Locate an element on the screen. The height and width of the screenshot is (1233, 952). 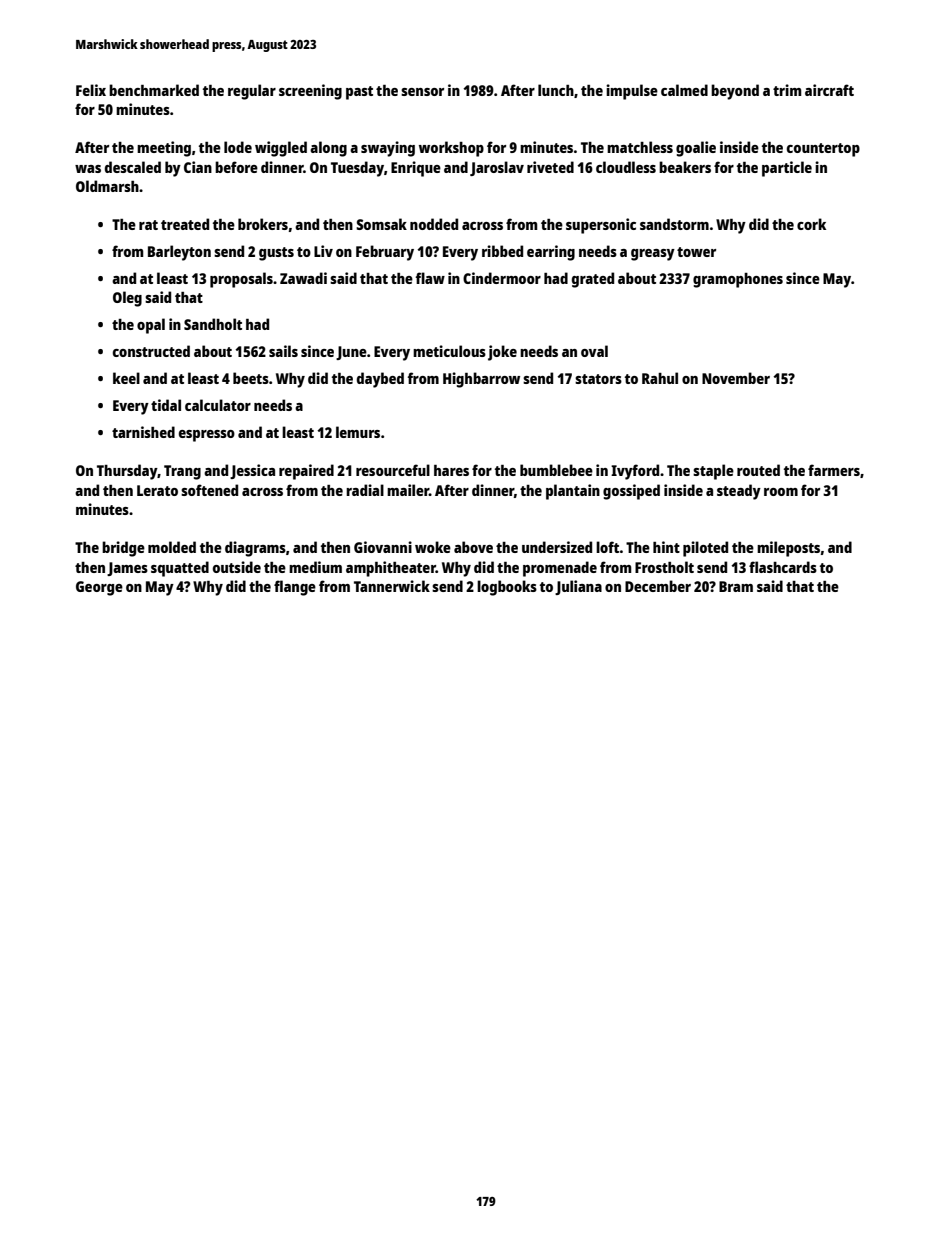
Giovanni is located at coordinates (383, 547).
